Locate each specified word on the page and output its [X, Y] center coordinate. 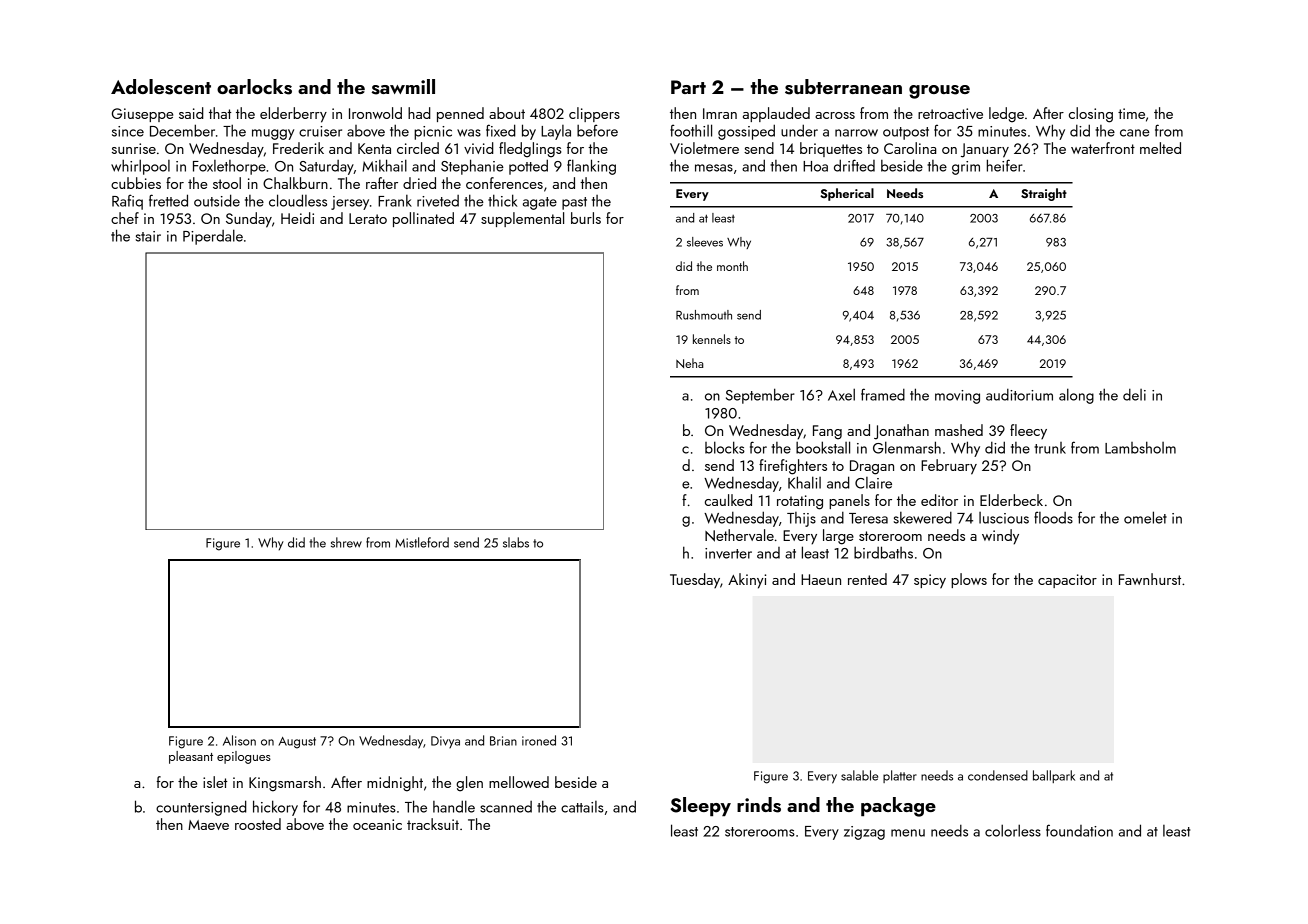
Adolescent [161, 87]
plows [969, 580]
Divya [445, 742]
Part [688, 87]
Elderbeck [1011, 500]
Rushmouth [704, 315]
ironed [539, 740]
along [1076, 396]
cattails [582, 807]
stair [148, 236]
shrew [346, 542]
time [1131, 113]
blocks [725, 447]
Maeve [208, 825]
